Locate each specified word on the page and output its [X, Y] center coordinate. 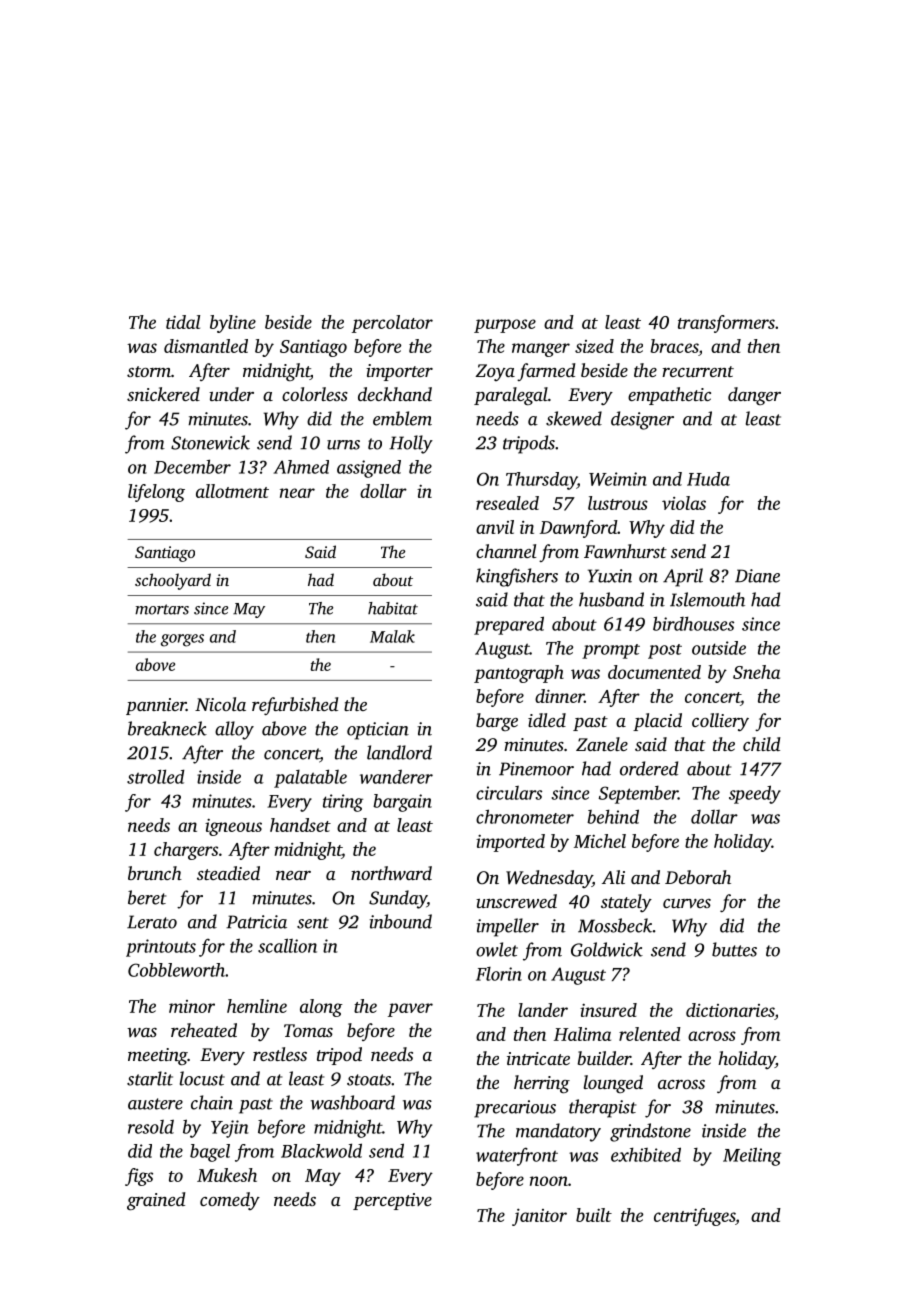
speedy [755, 794]
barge [497, 722]
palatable [310, 778]
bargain [402, 803]
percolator [392, 324]
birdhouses [693, 623]
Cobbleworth [176, 970]
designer [642, 420]
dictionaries [730, 1010]
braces [674, 347]
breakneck [167, 728]
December [192, 466]
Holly [411, 444]
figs [139, 1177]
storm [149, 371]
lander [543, 1010]
